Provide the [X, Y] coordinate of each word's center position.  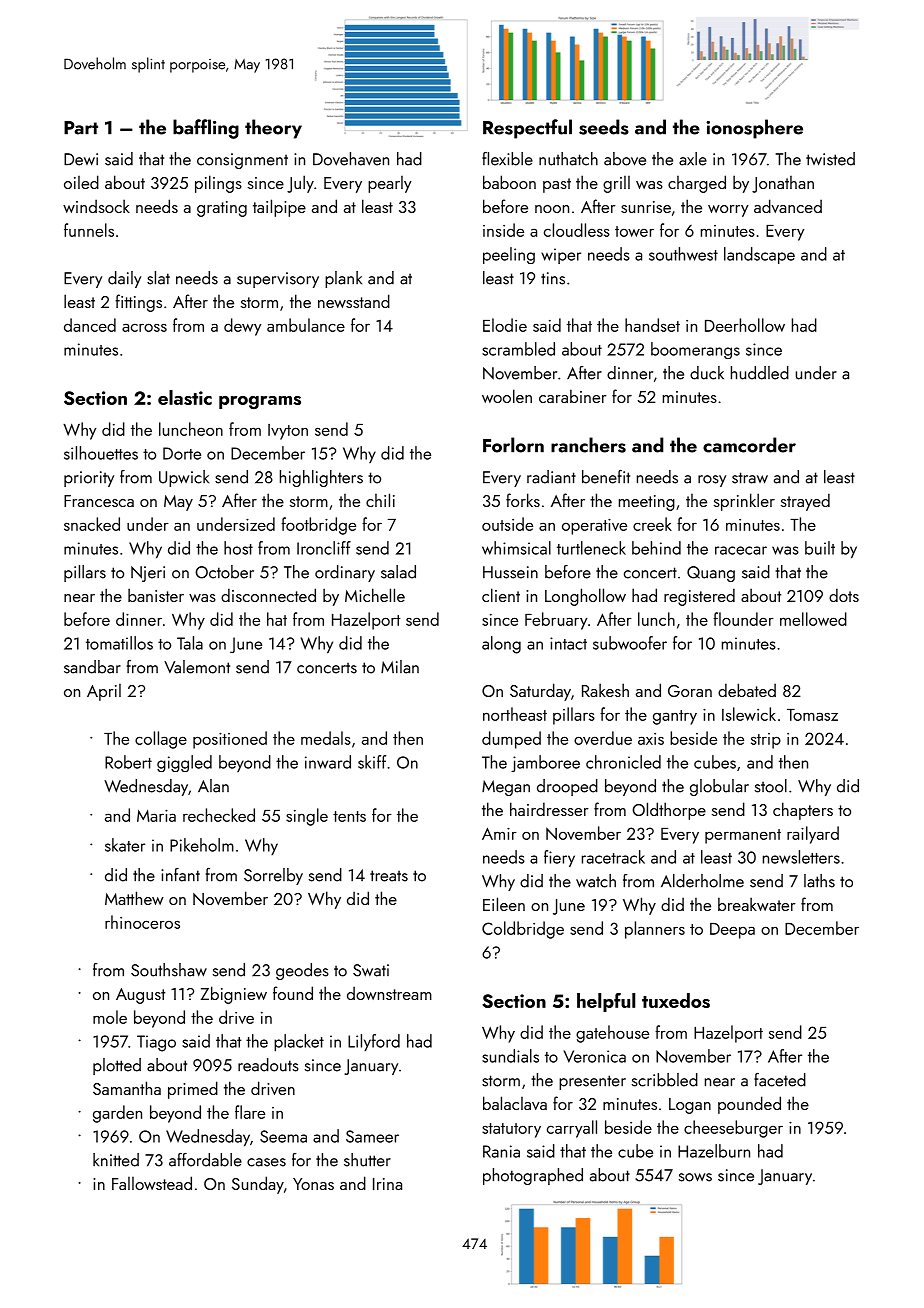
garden [117, 1114]
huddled [760, 373]
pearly [390, 184]
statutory [511, 1130]
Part [81, 128]
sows [695, 1177]
